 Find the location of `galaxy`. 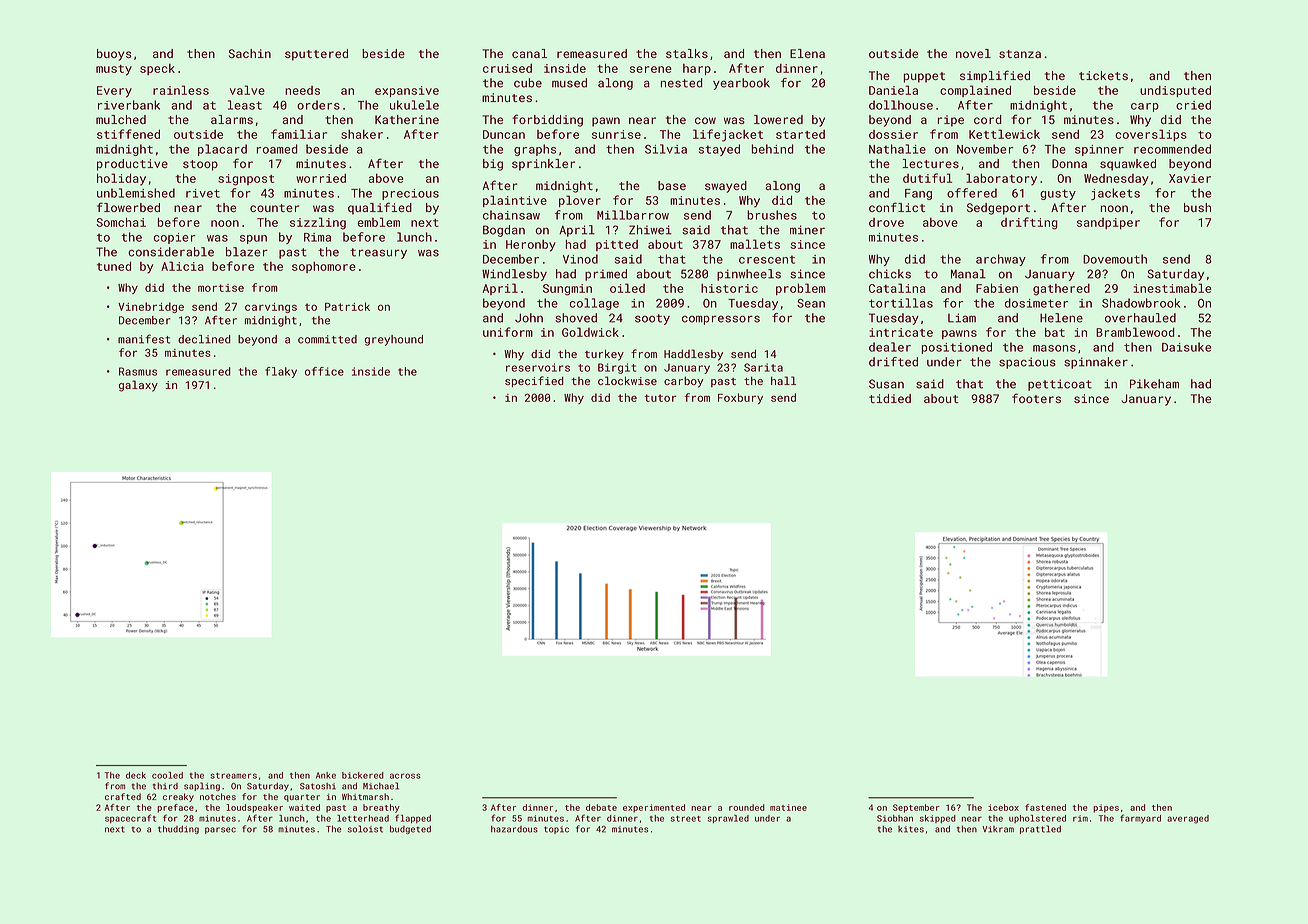

galaxy is located at coordinates (138, 386).
